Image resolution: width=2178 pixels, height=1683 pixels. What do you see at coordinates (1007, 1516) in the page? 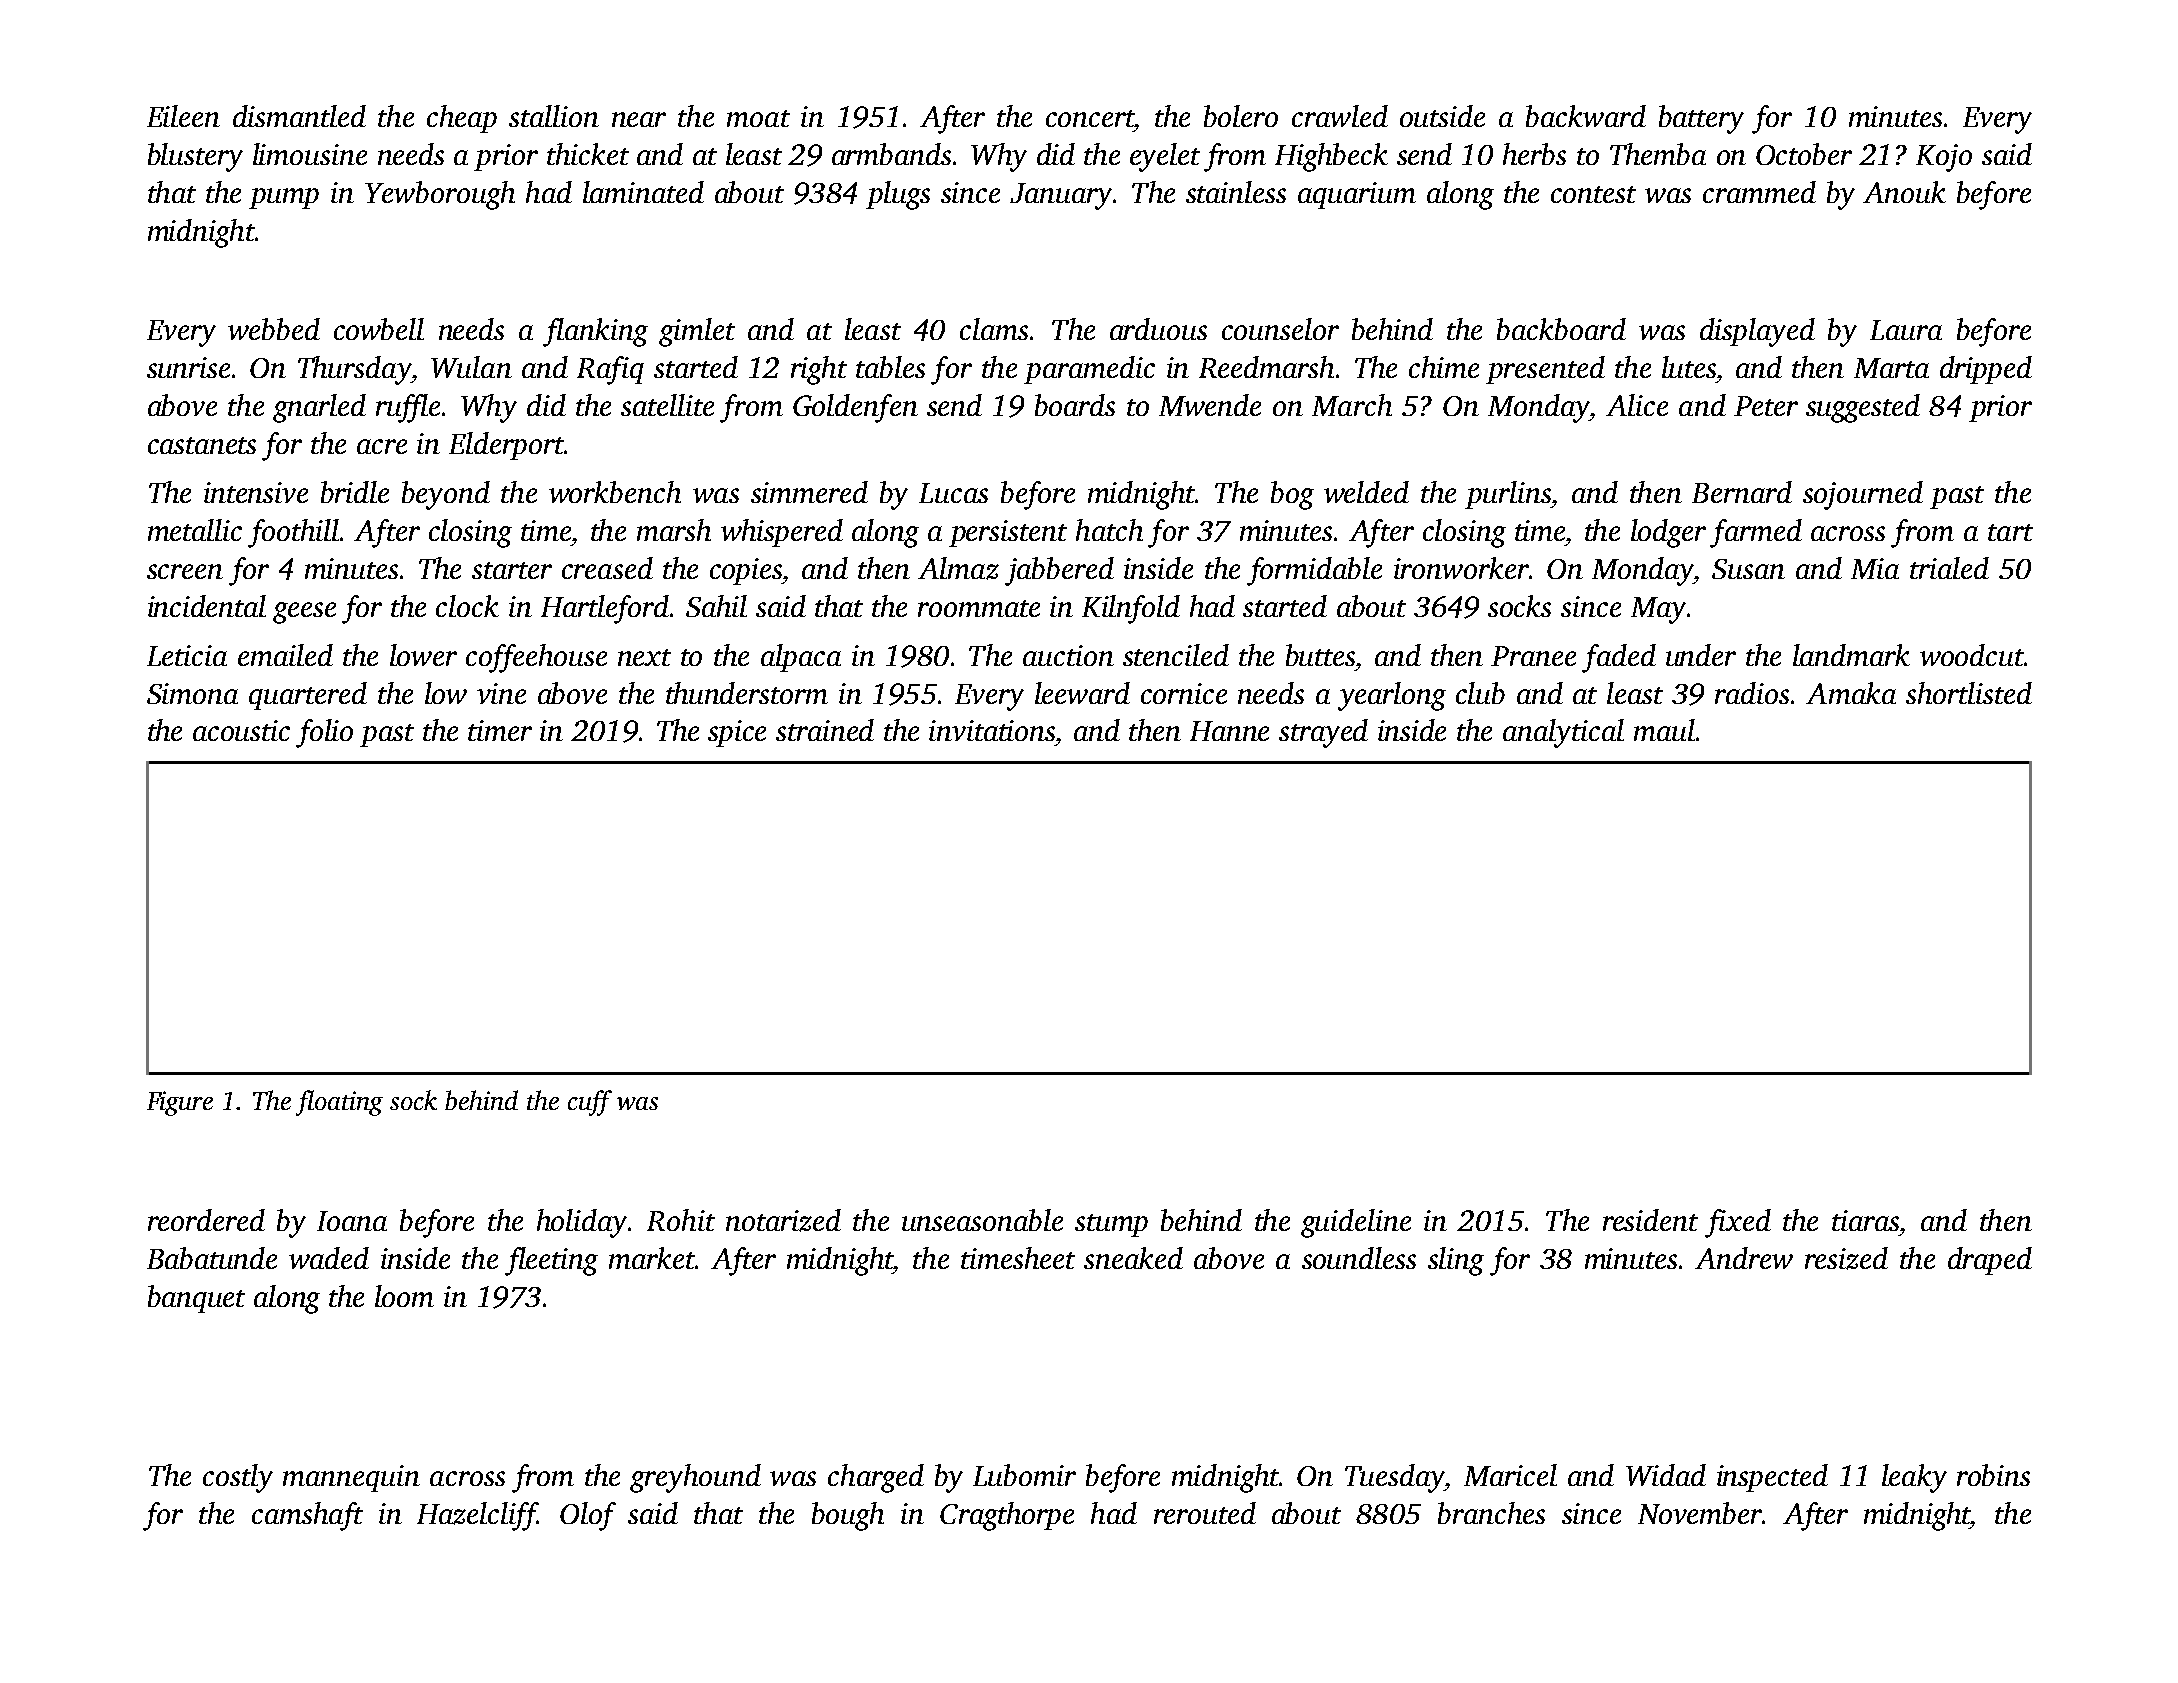
I see `Cragthorpe` at bounding box center [1007, 1516].
